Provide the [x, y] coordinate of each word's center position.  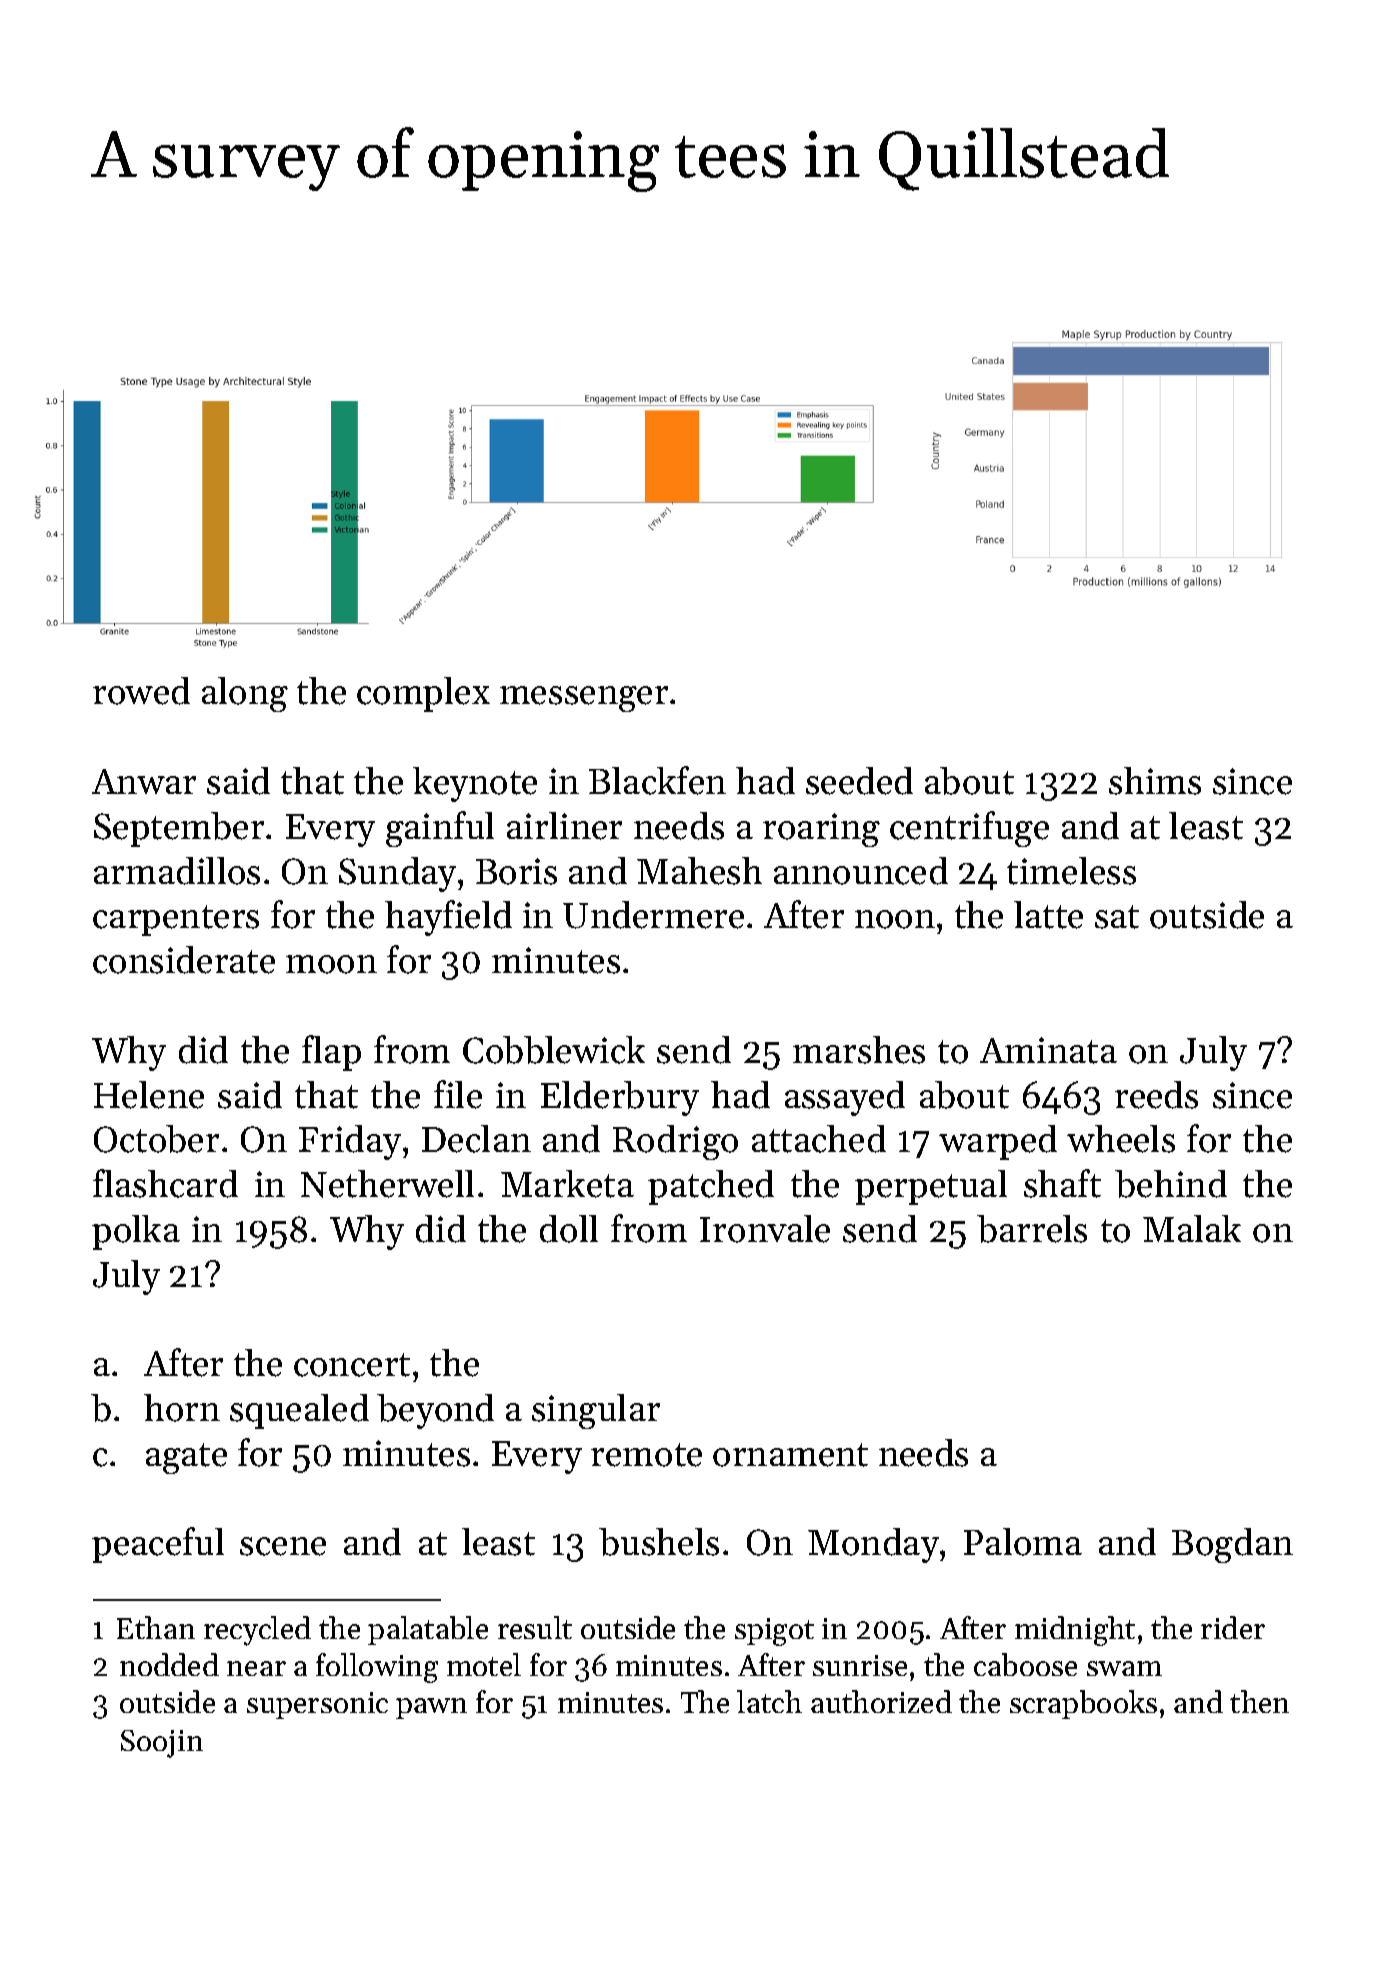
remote [646, 1455]
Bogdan [1232, 1545]
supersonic [317, 1705]
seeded [859, 781]
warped [998, 1142]
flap [331, 1053]
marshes [859, 1050]
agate [186, 1458]
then [1259, 1701]
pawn [431, 1708]
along [245, 694]
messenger [584, 699]
